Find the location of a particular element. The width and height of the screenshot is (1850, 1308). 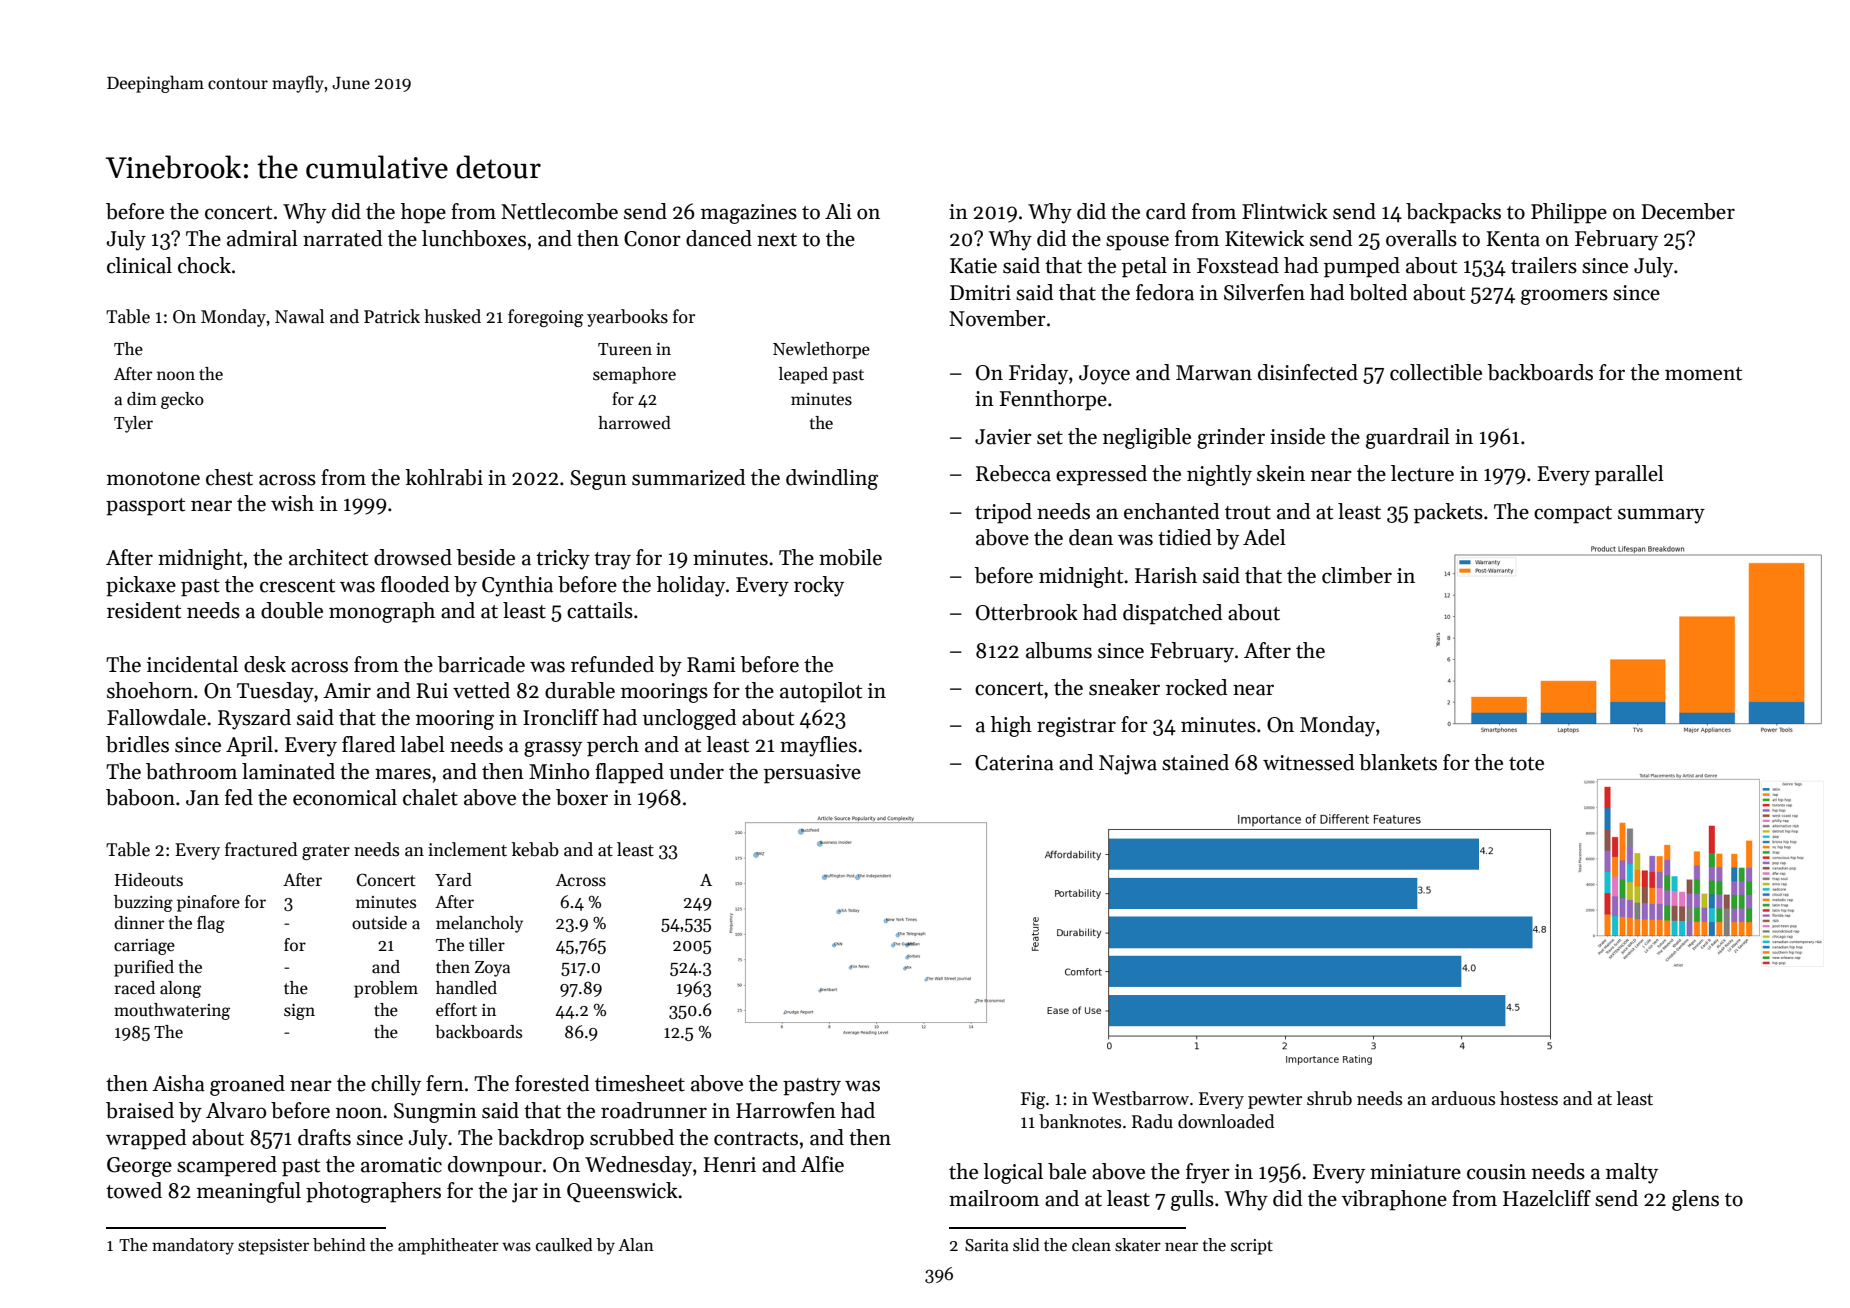

George is located at coordinates (139, 1167).
